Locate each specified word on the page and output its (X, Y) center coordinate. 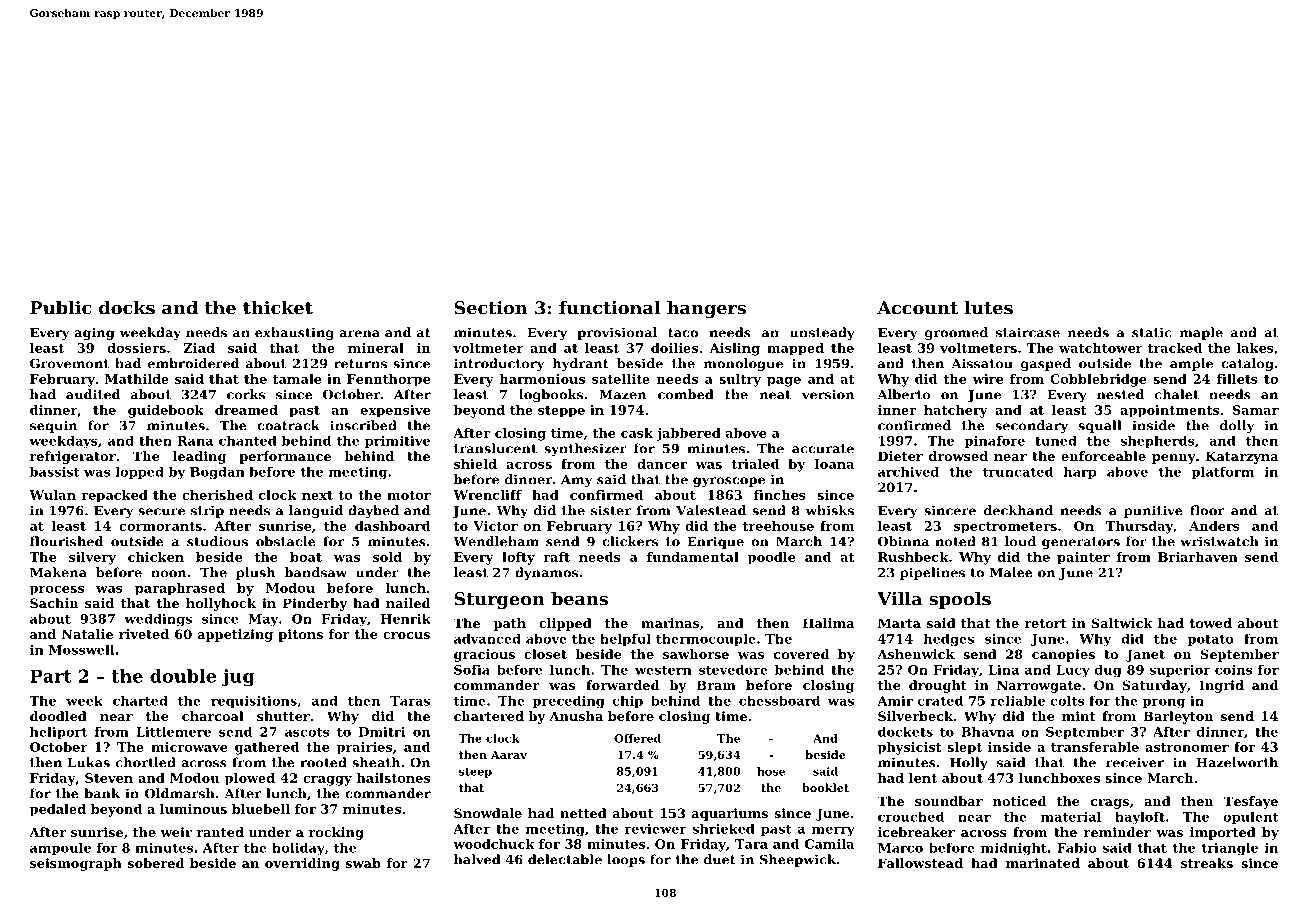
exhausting (294, 333)
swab (363, 863)
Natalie (87, 634)
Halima (828, 623)
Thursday (1139, 527)
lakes (1255, 348)
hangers (706, 309)
